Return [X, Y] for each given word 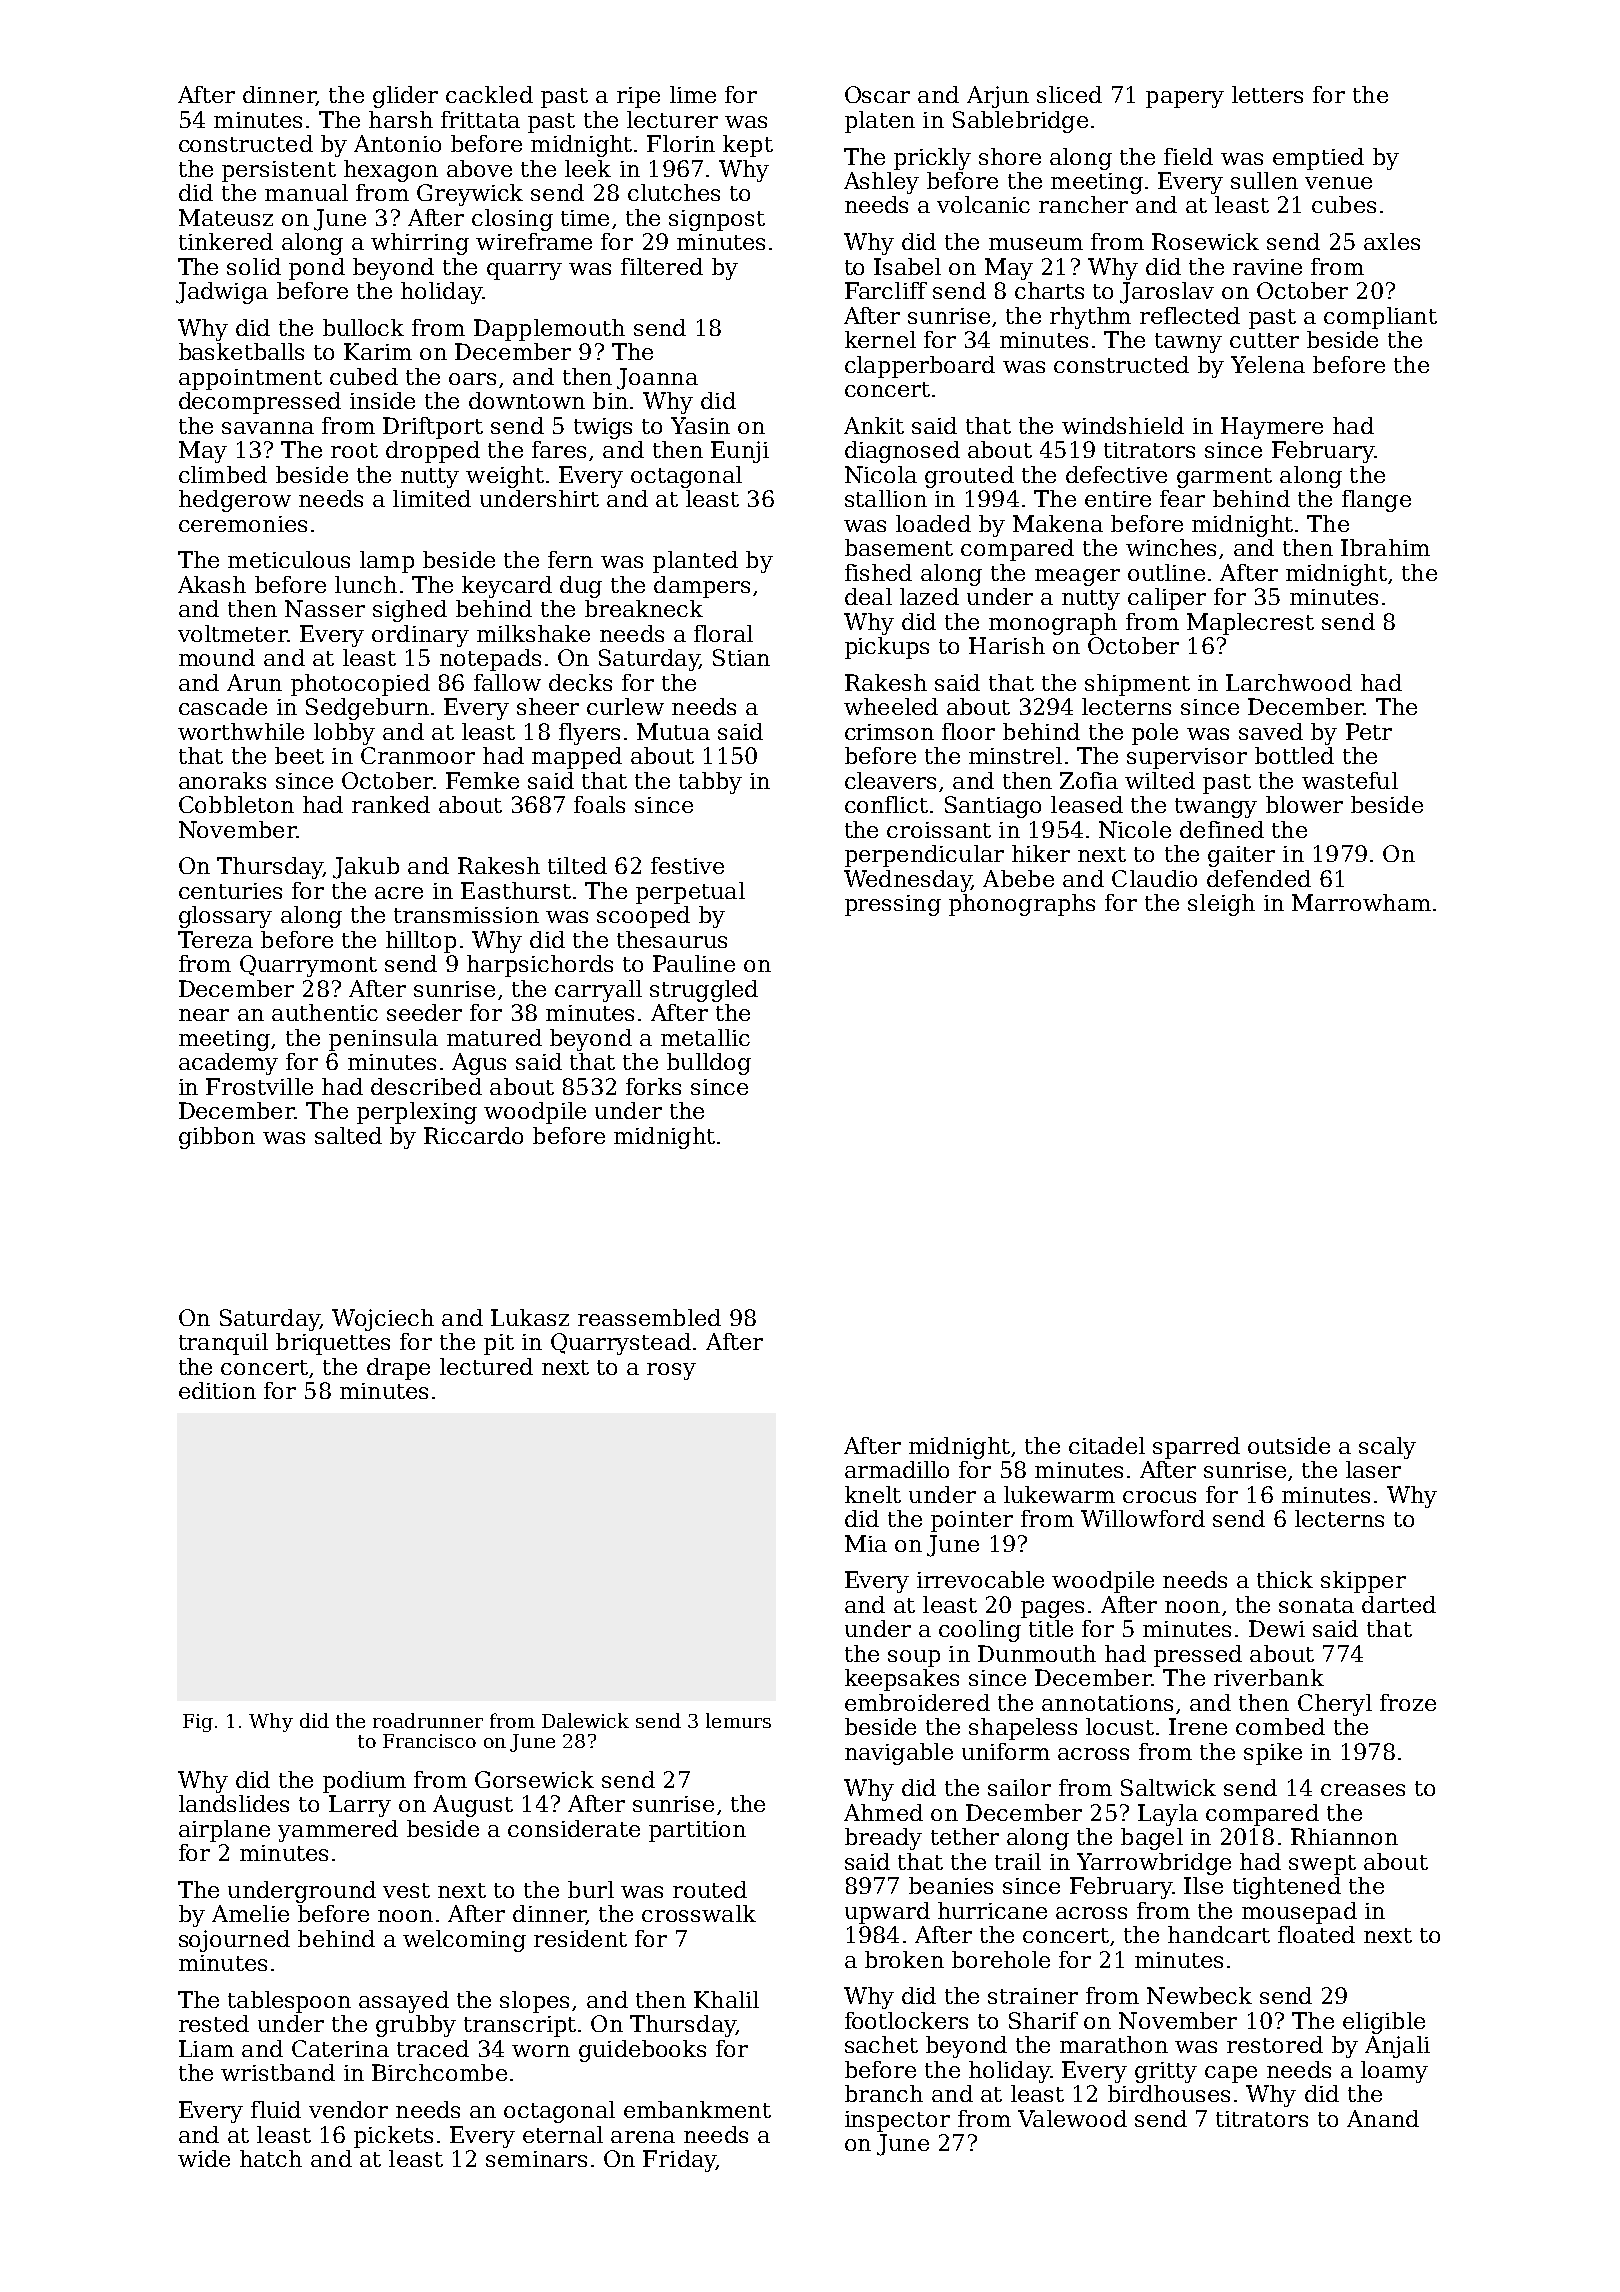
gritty [1166, 2072]
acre [399, 893]
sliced [1069, 94]
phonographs [1022, 905]
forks [653, 1086]
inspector [897, 2121]
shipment [1137, 685]
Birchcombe [439, 2072]
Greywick [470, 195]
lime [693, 94]
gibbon [217, 1138]
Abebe [1018, 878]
